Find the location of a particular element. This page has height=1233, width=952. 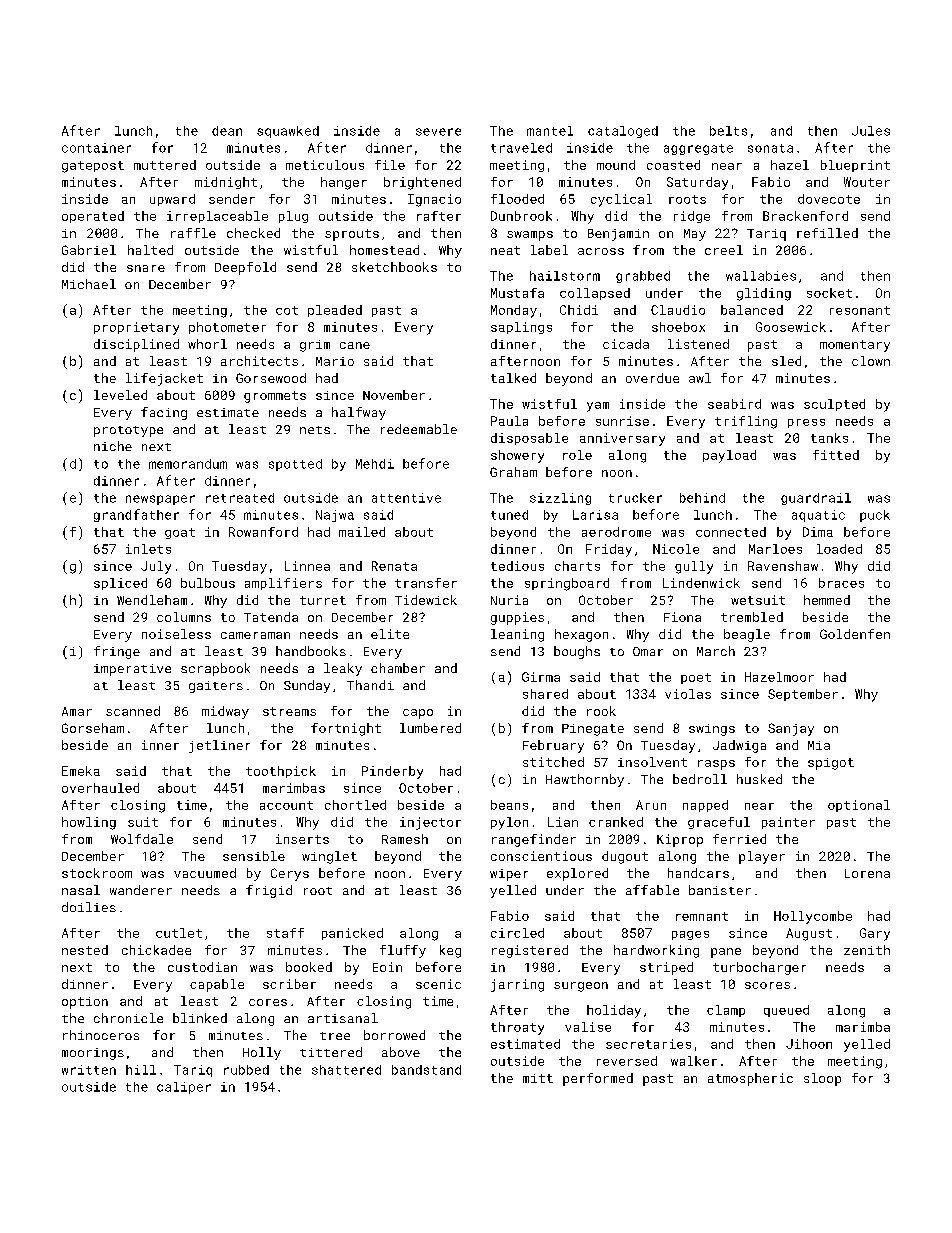

holiday is located at coordinates (614, 1011).
